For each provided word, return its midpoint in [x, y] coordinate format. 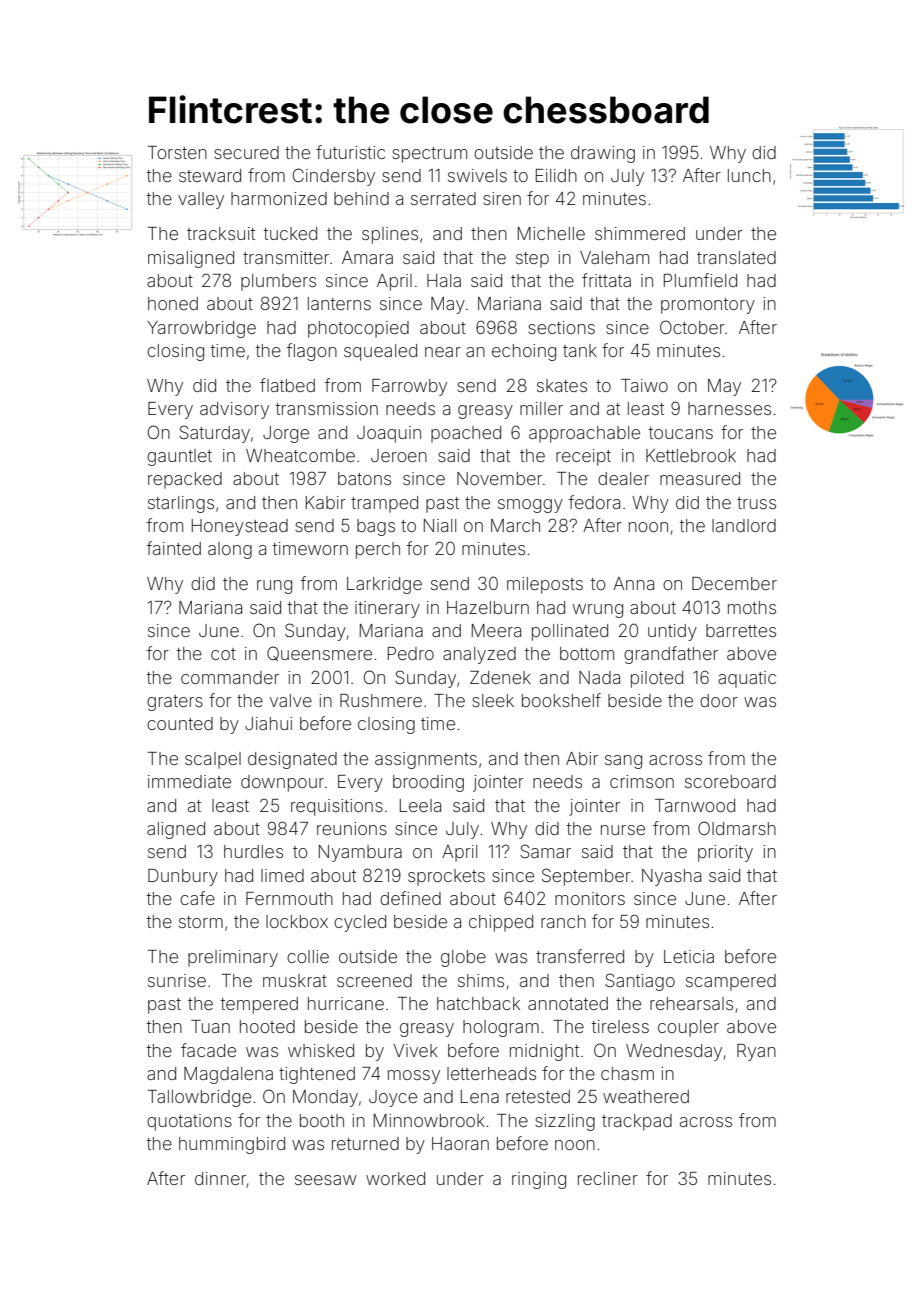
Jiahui [268, 723]
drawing [603, 154]
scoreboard [730, 781]
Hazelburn [488, 607]
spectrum [429, 155]
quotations [189, 1122]
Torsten [177, 152]
